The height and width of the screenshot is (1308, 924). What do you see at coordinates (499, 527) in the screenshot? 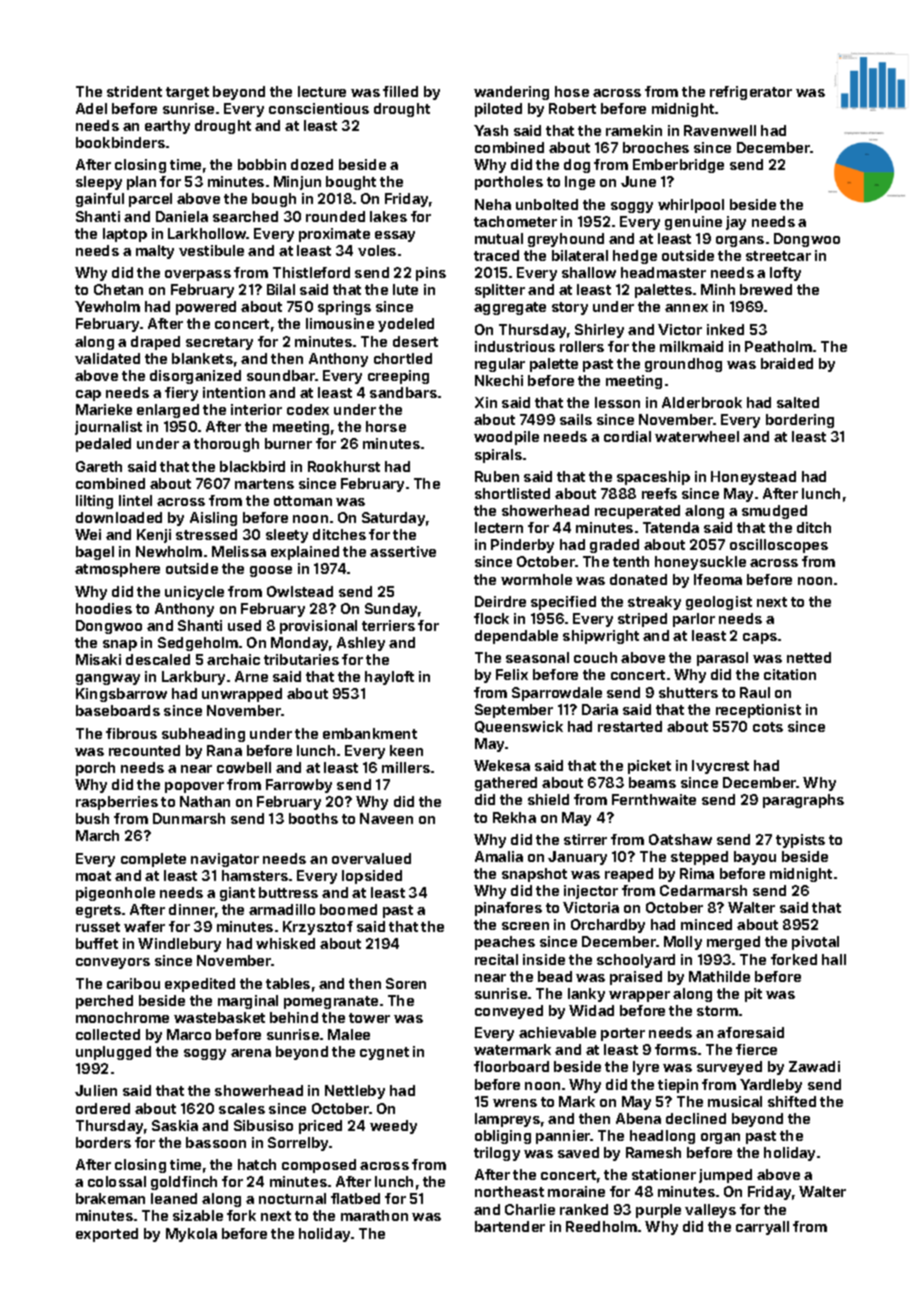
I see `lectern` at bounding box center [499, 527].
